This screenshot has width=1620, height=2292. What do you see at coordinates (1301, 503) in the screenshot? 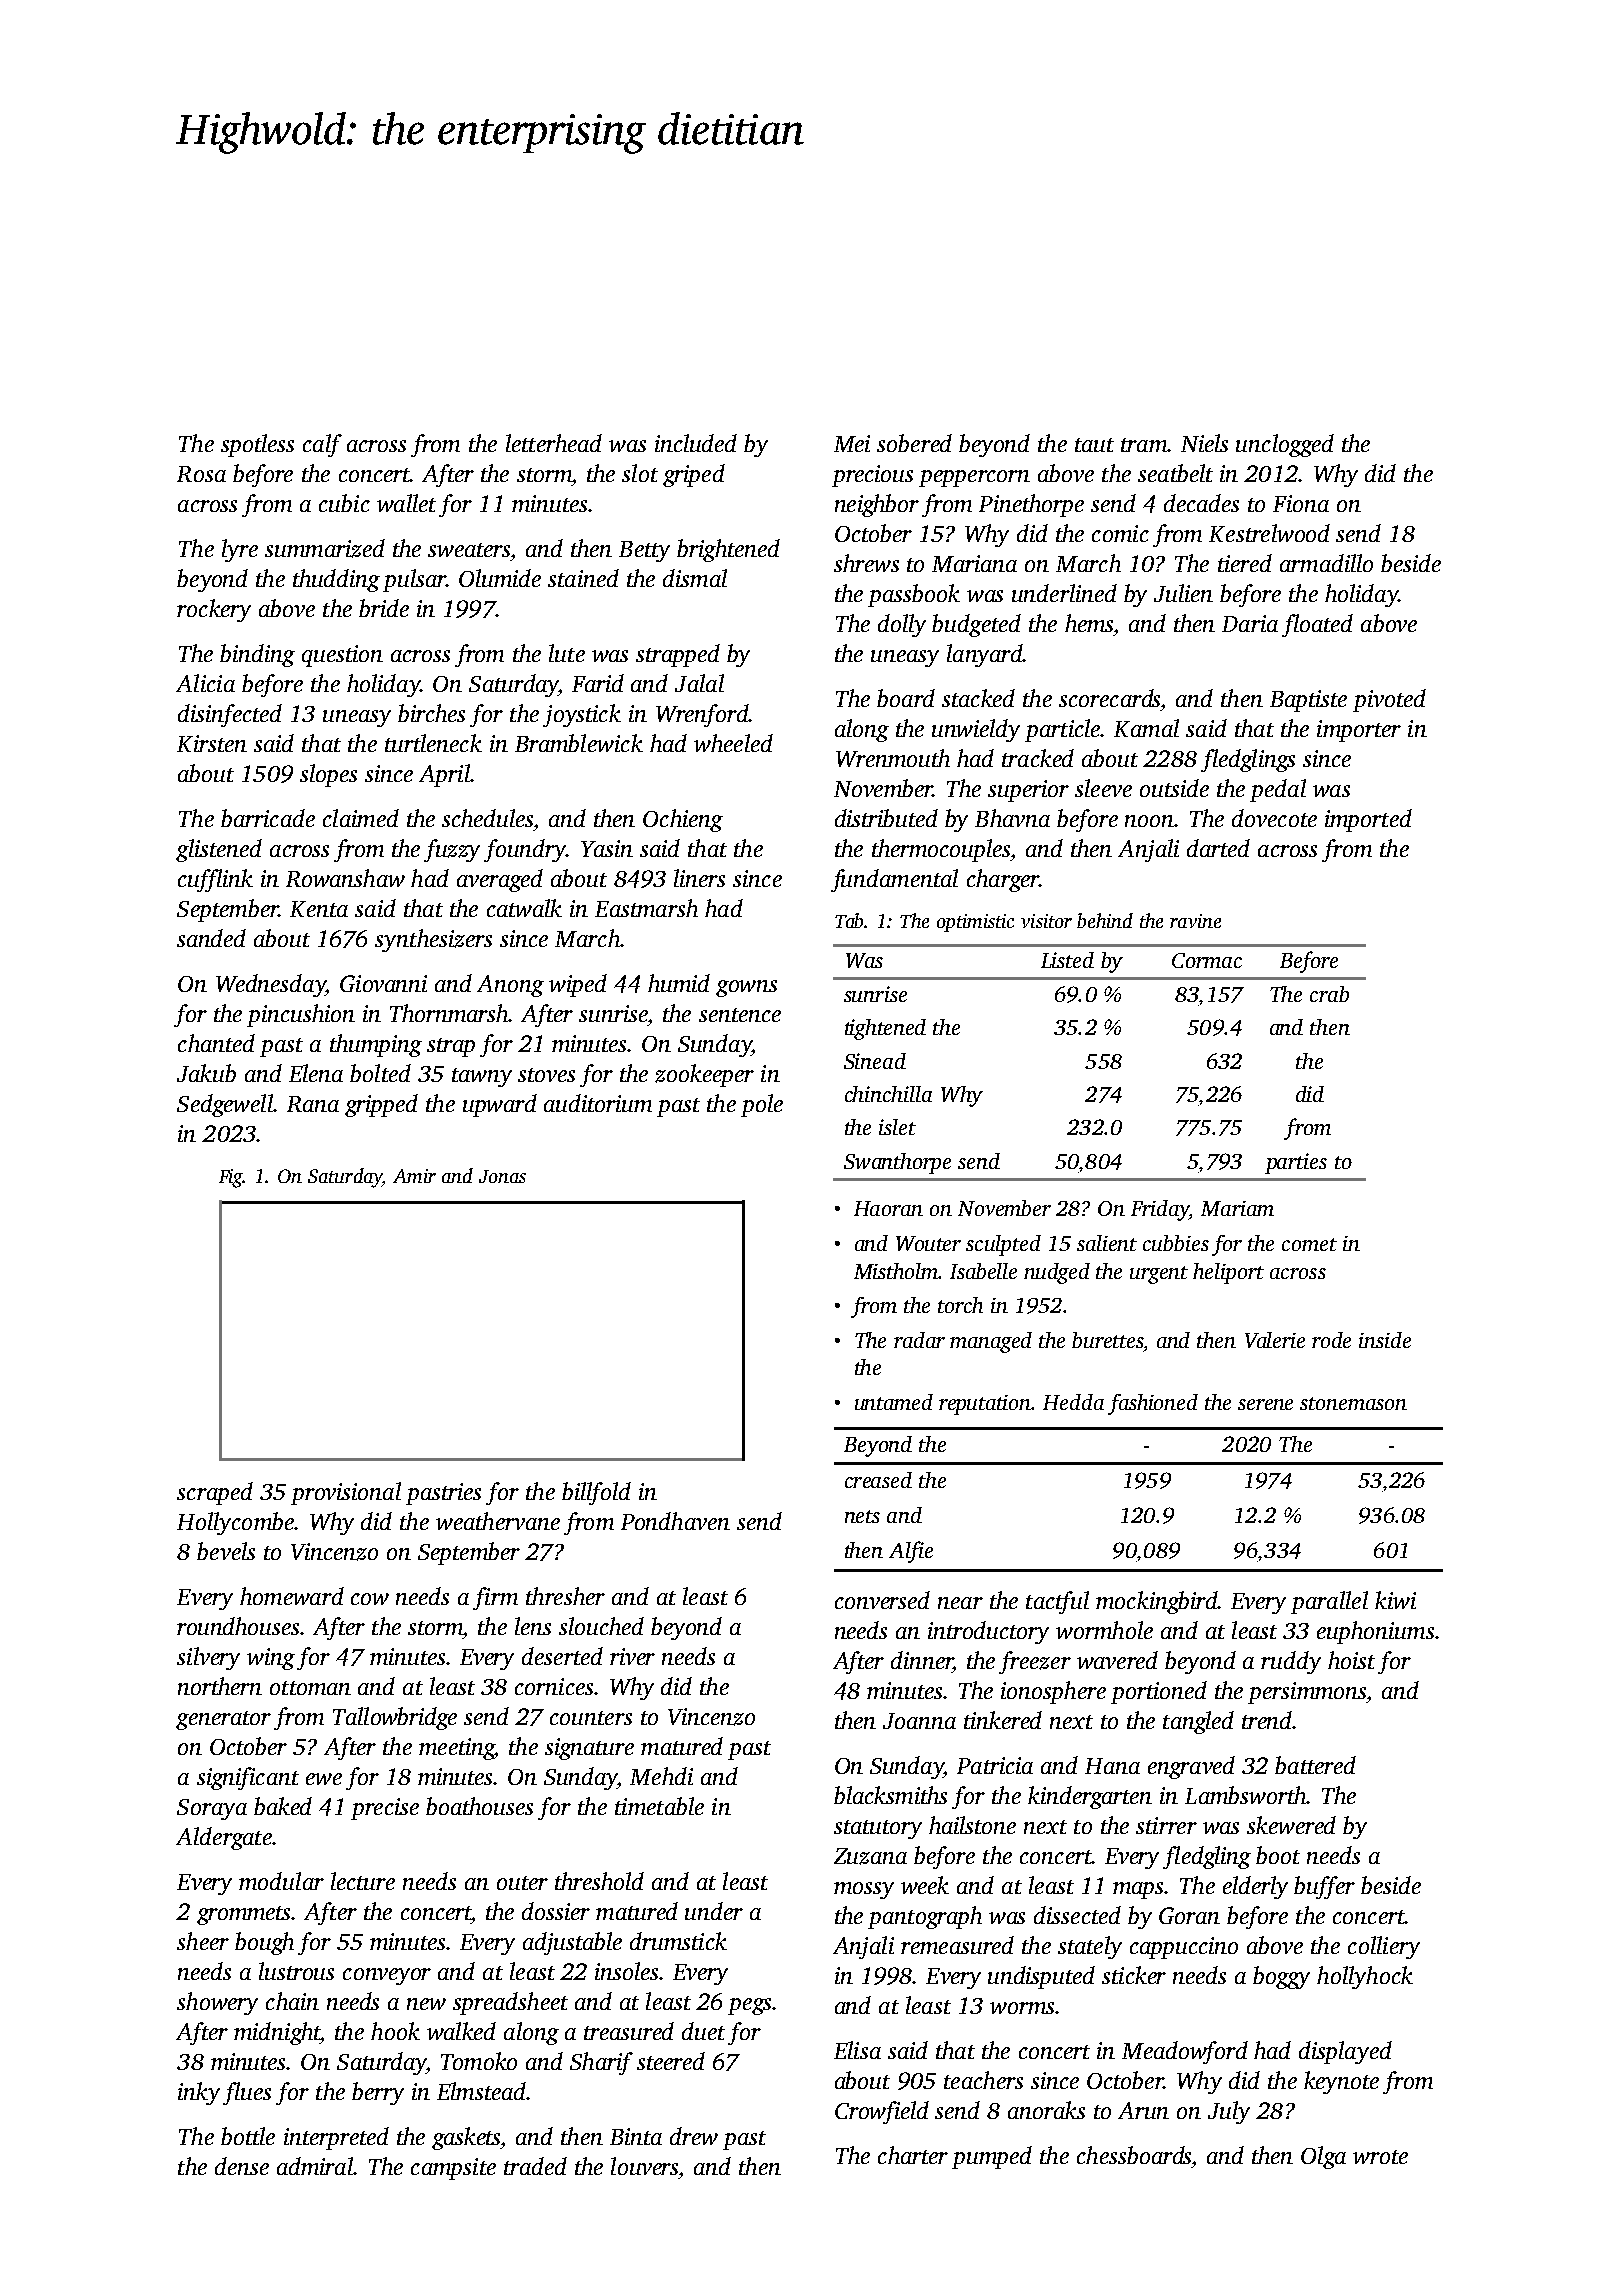
I see `Fiona` at bounding box center [1301, 503].
